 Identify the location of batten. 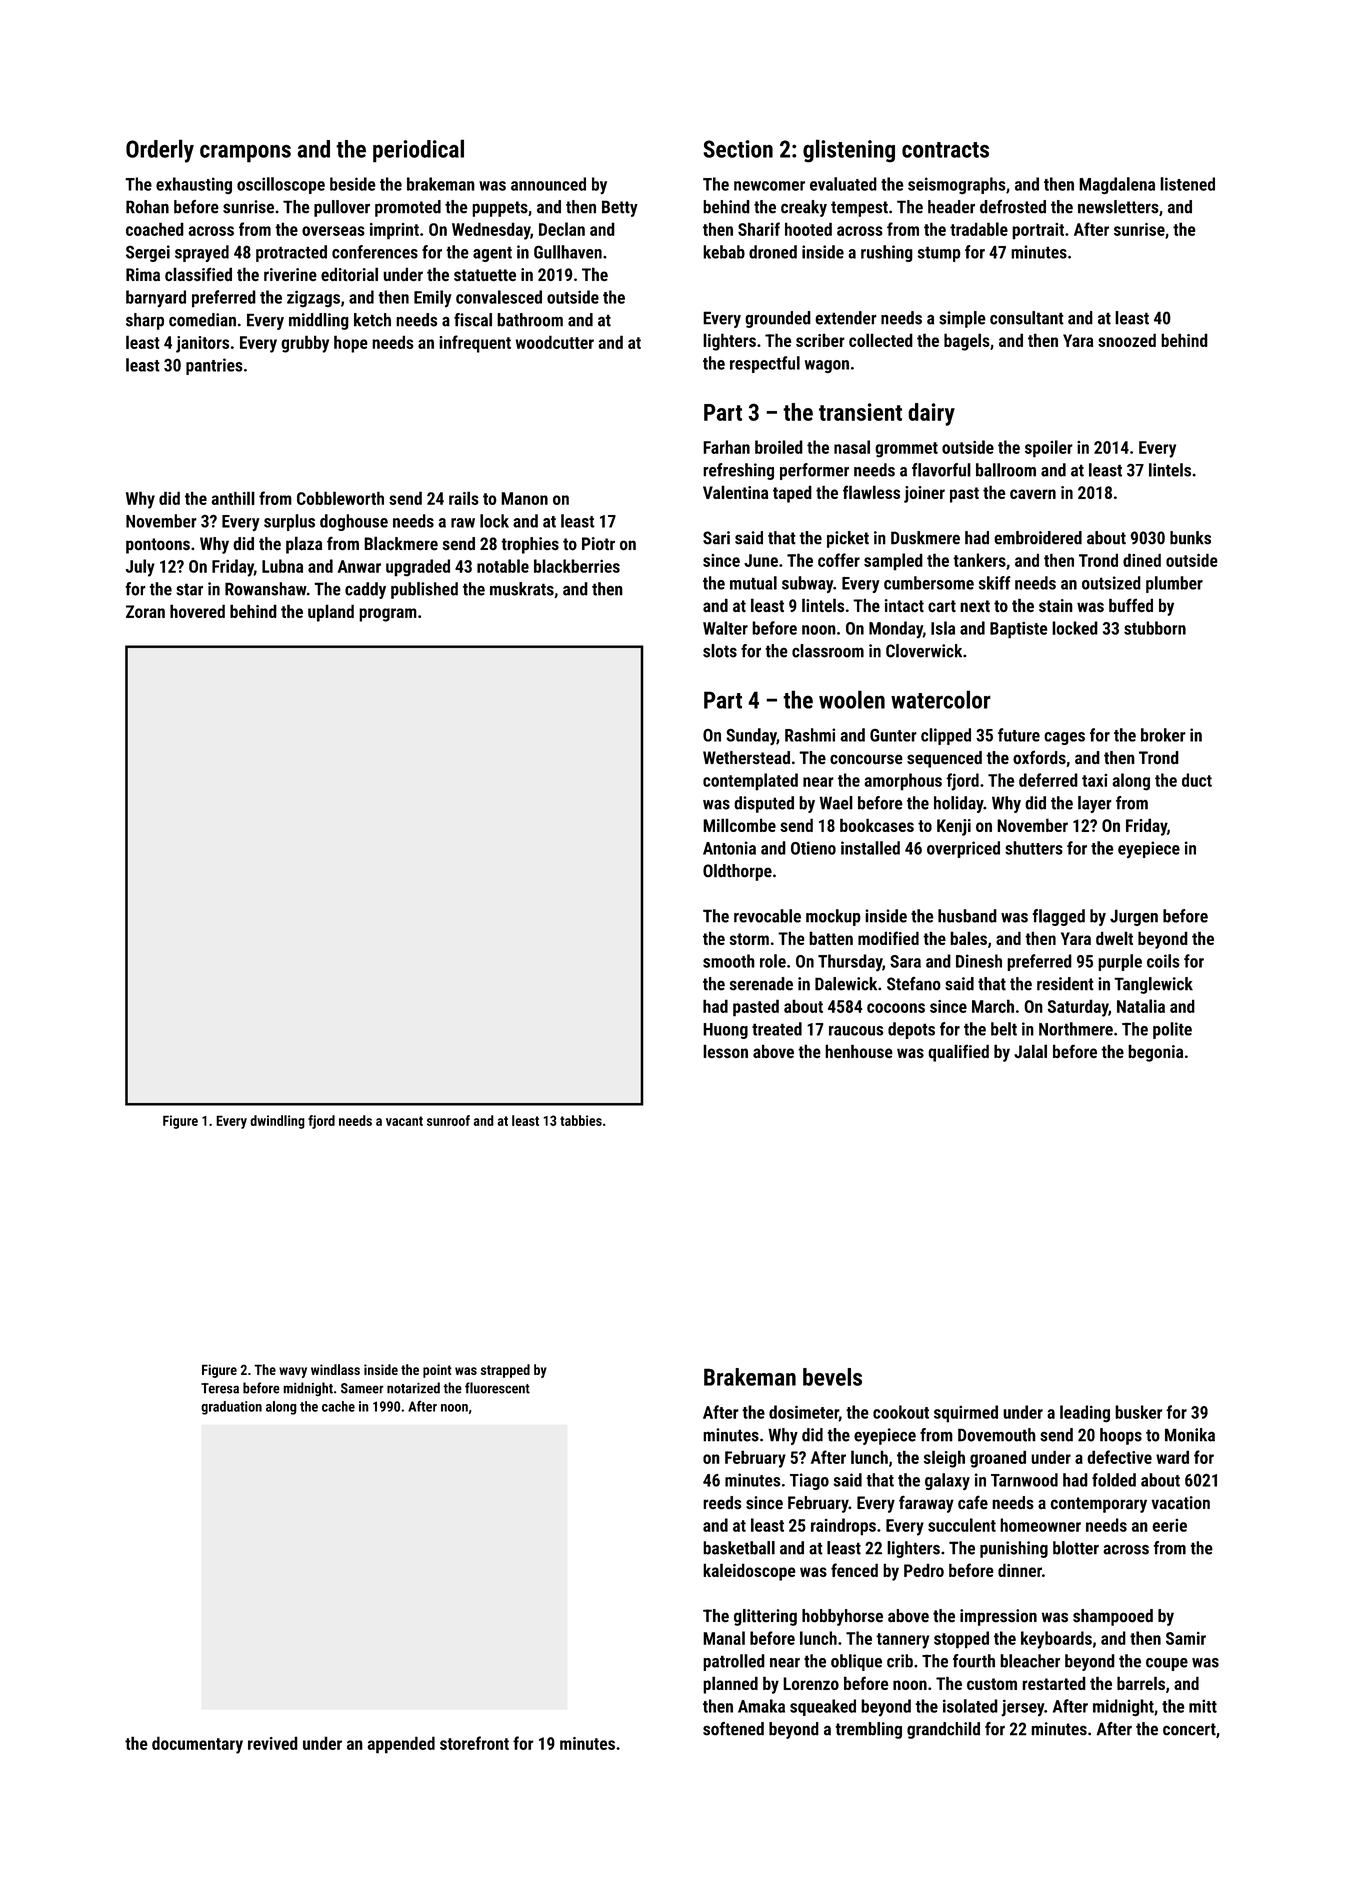
(831, 938).
